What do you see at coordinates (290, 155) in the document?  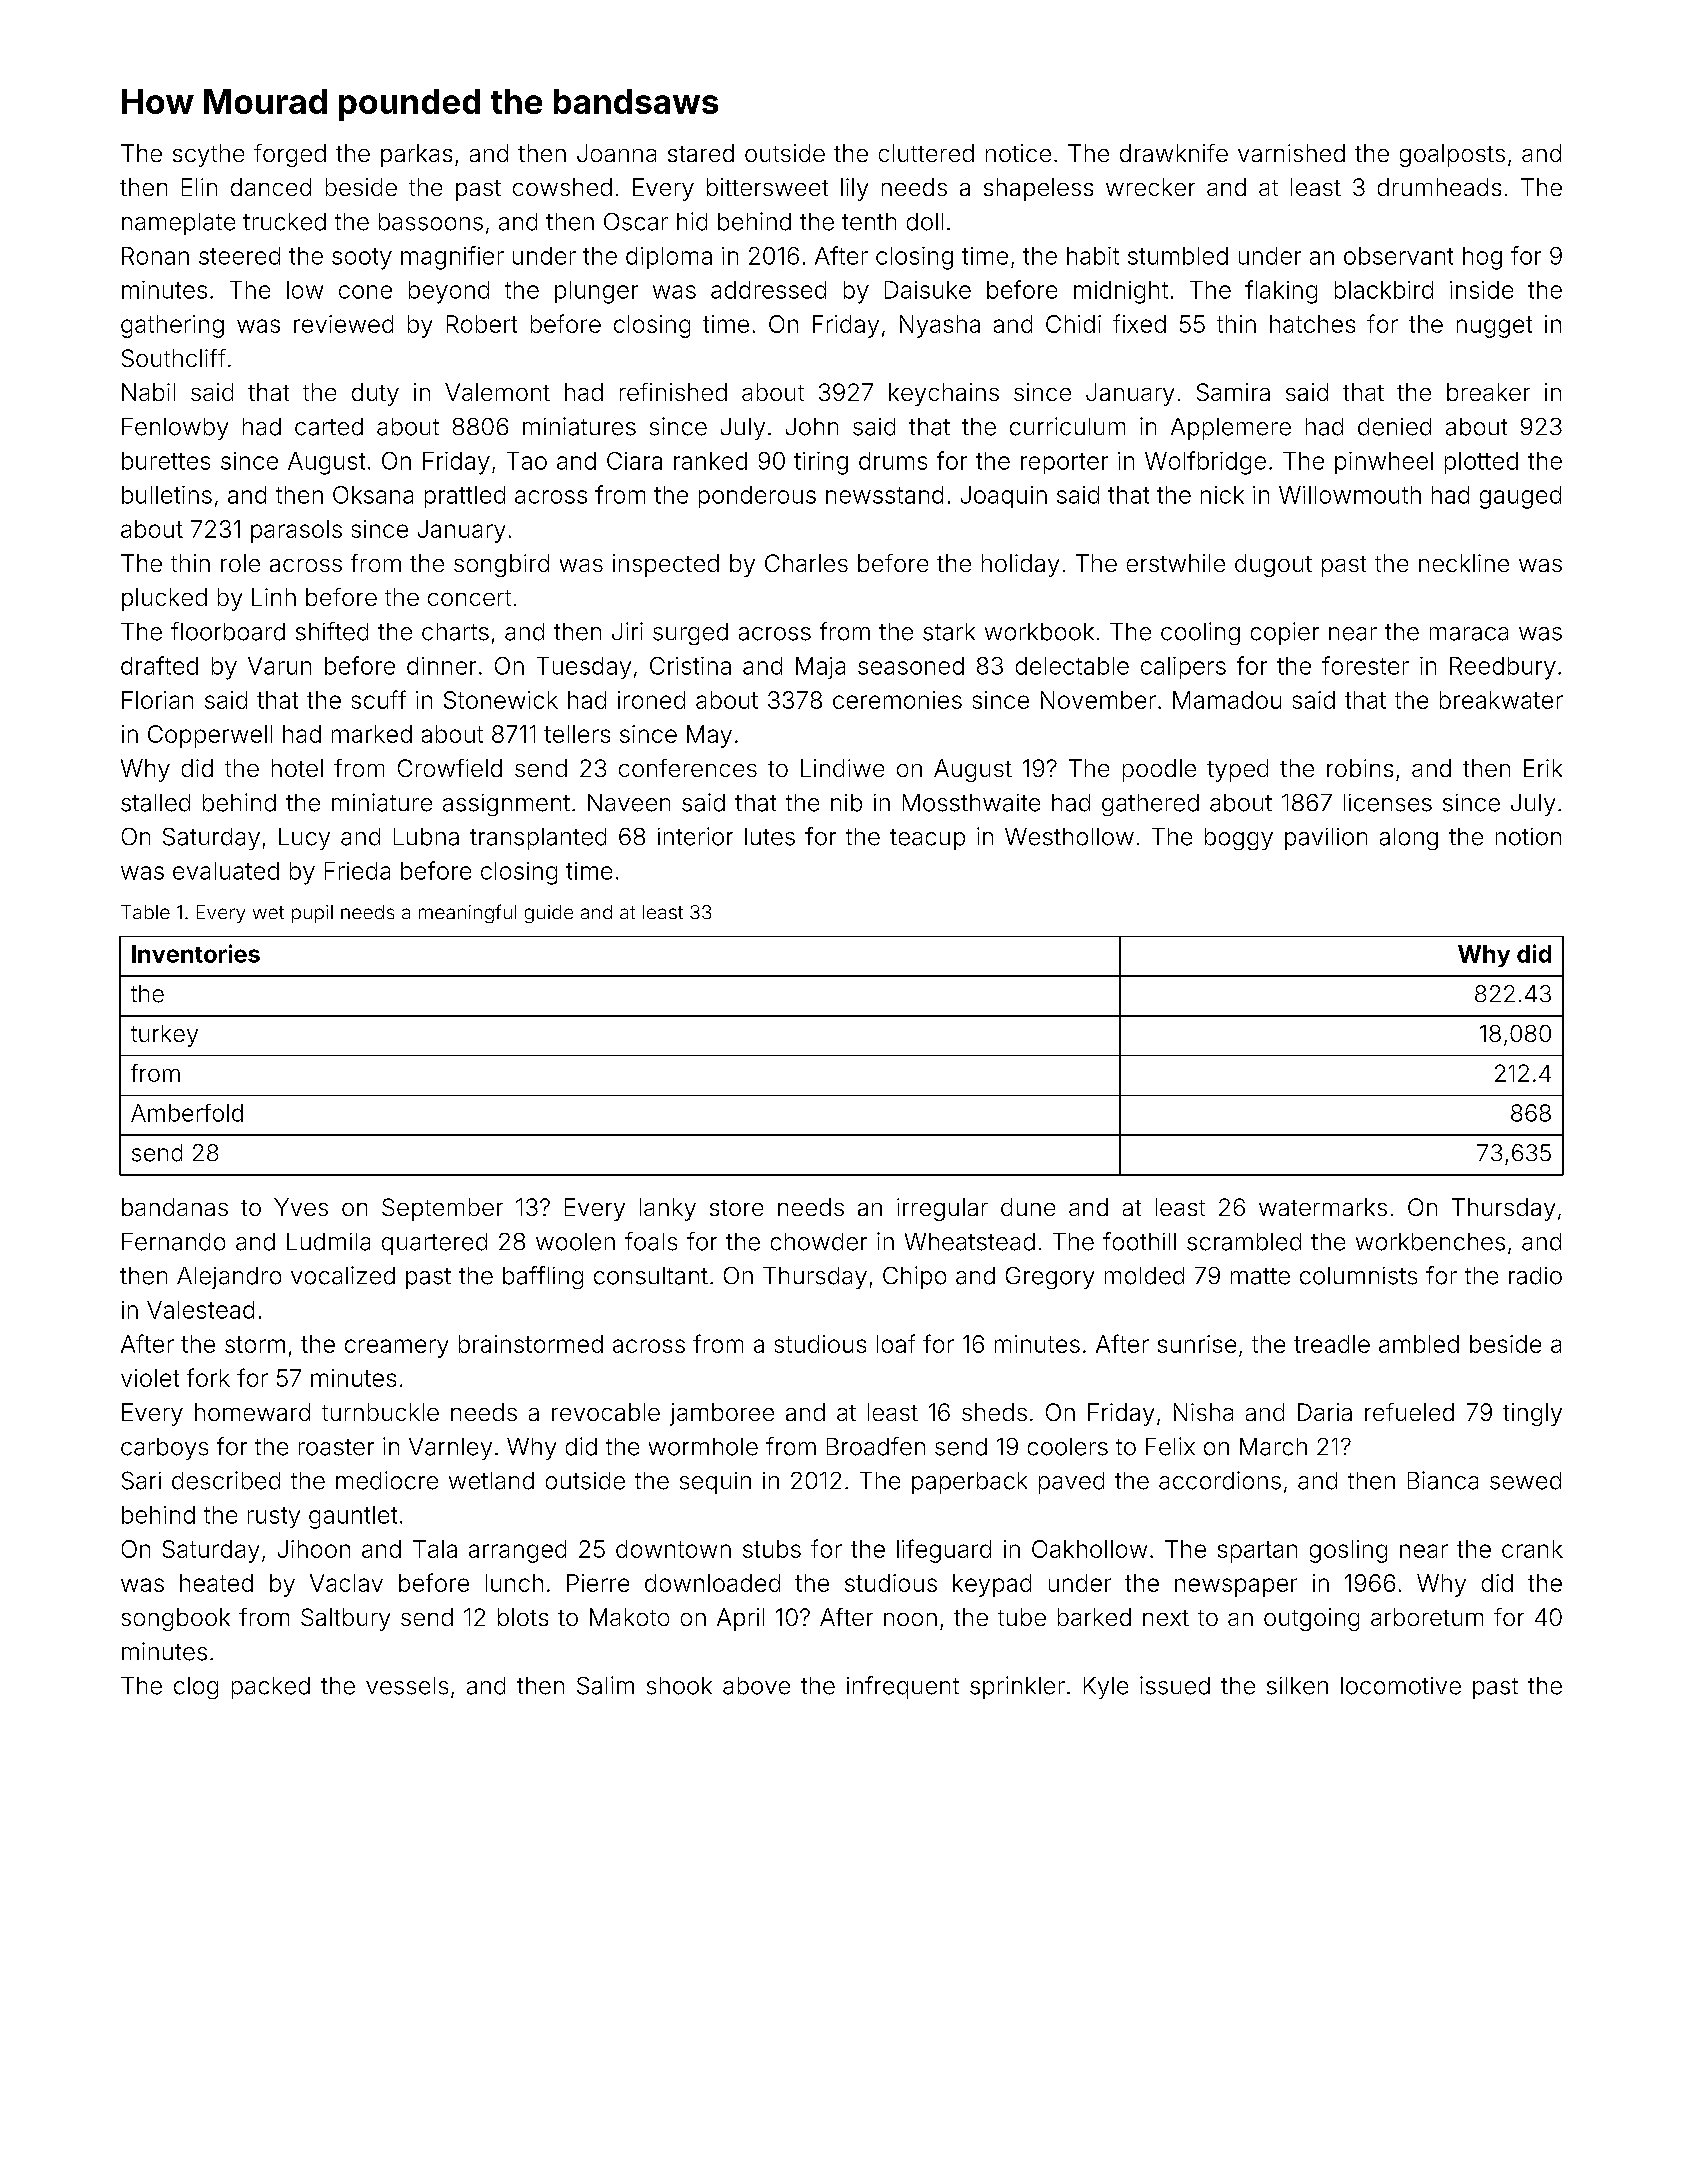 I see `forged` at bounding box center [290, 155].
